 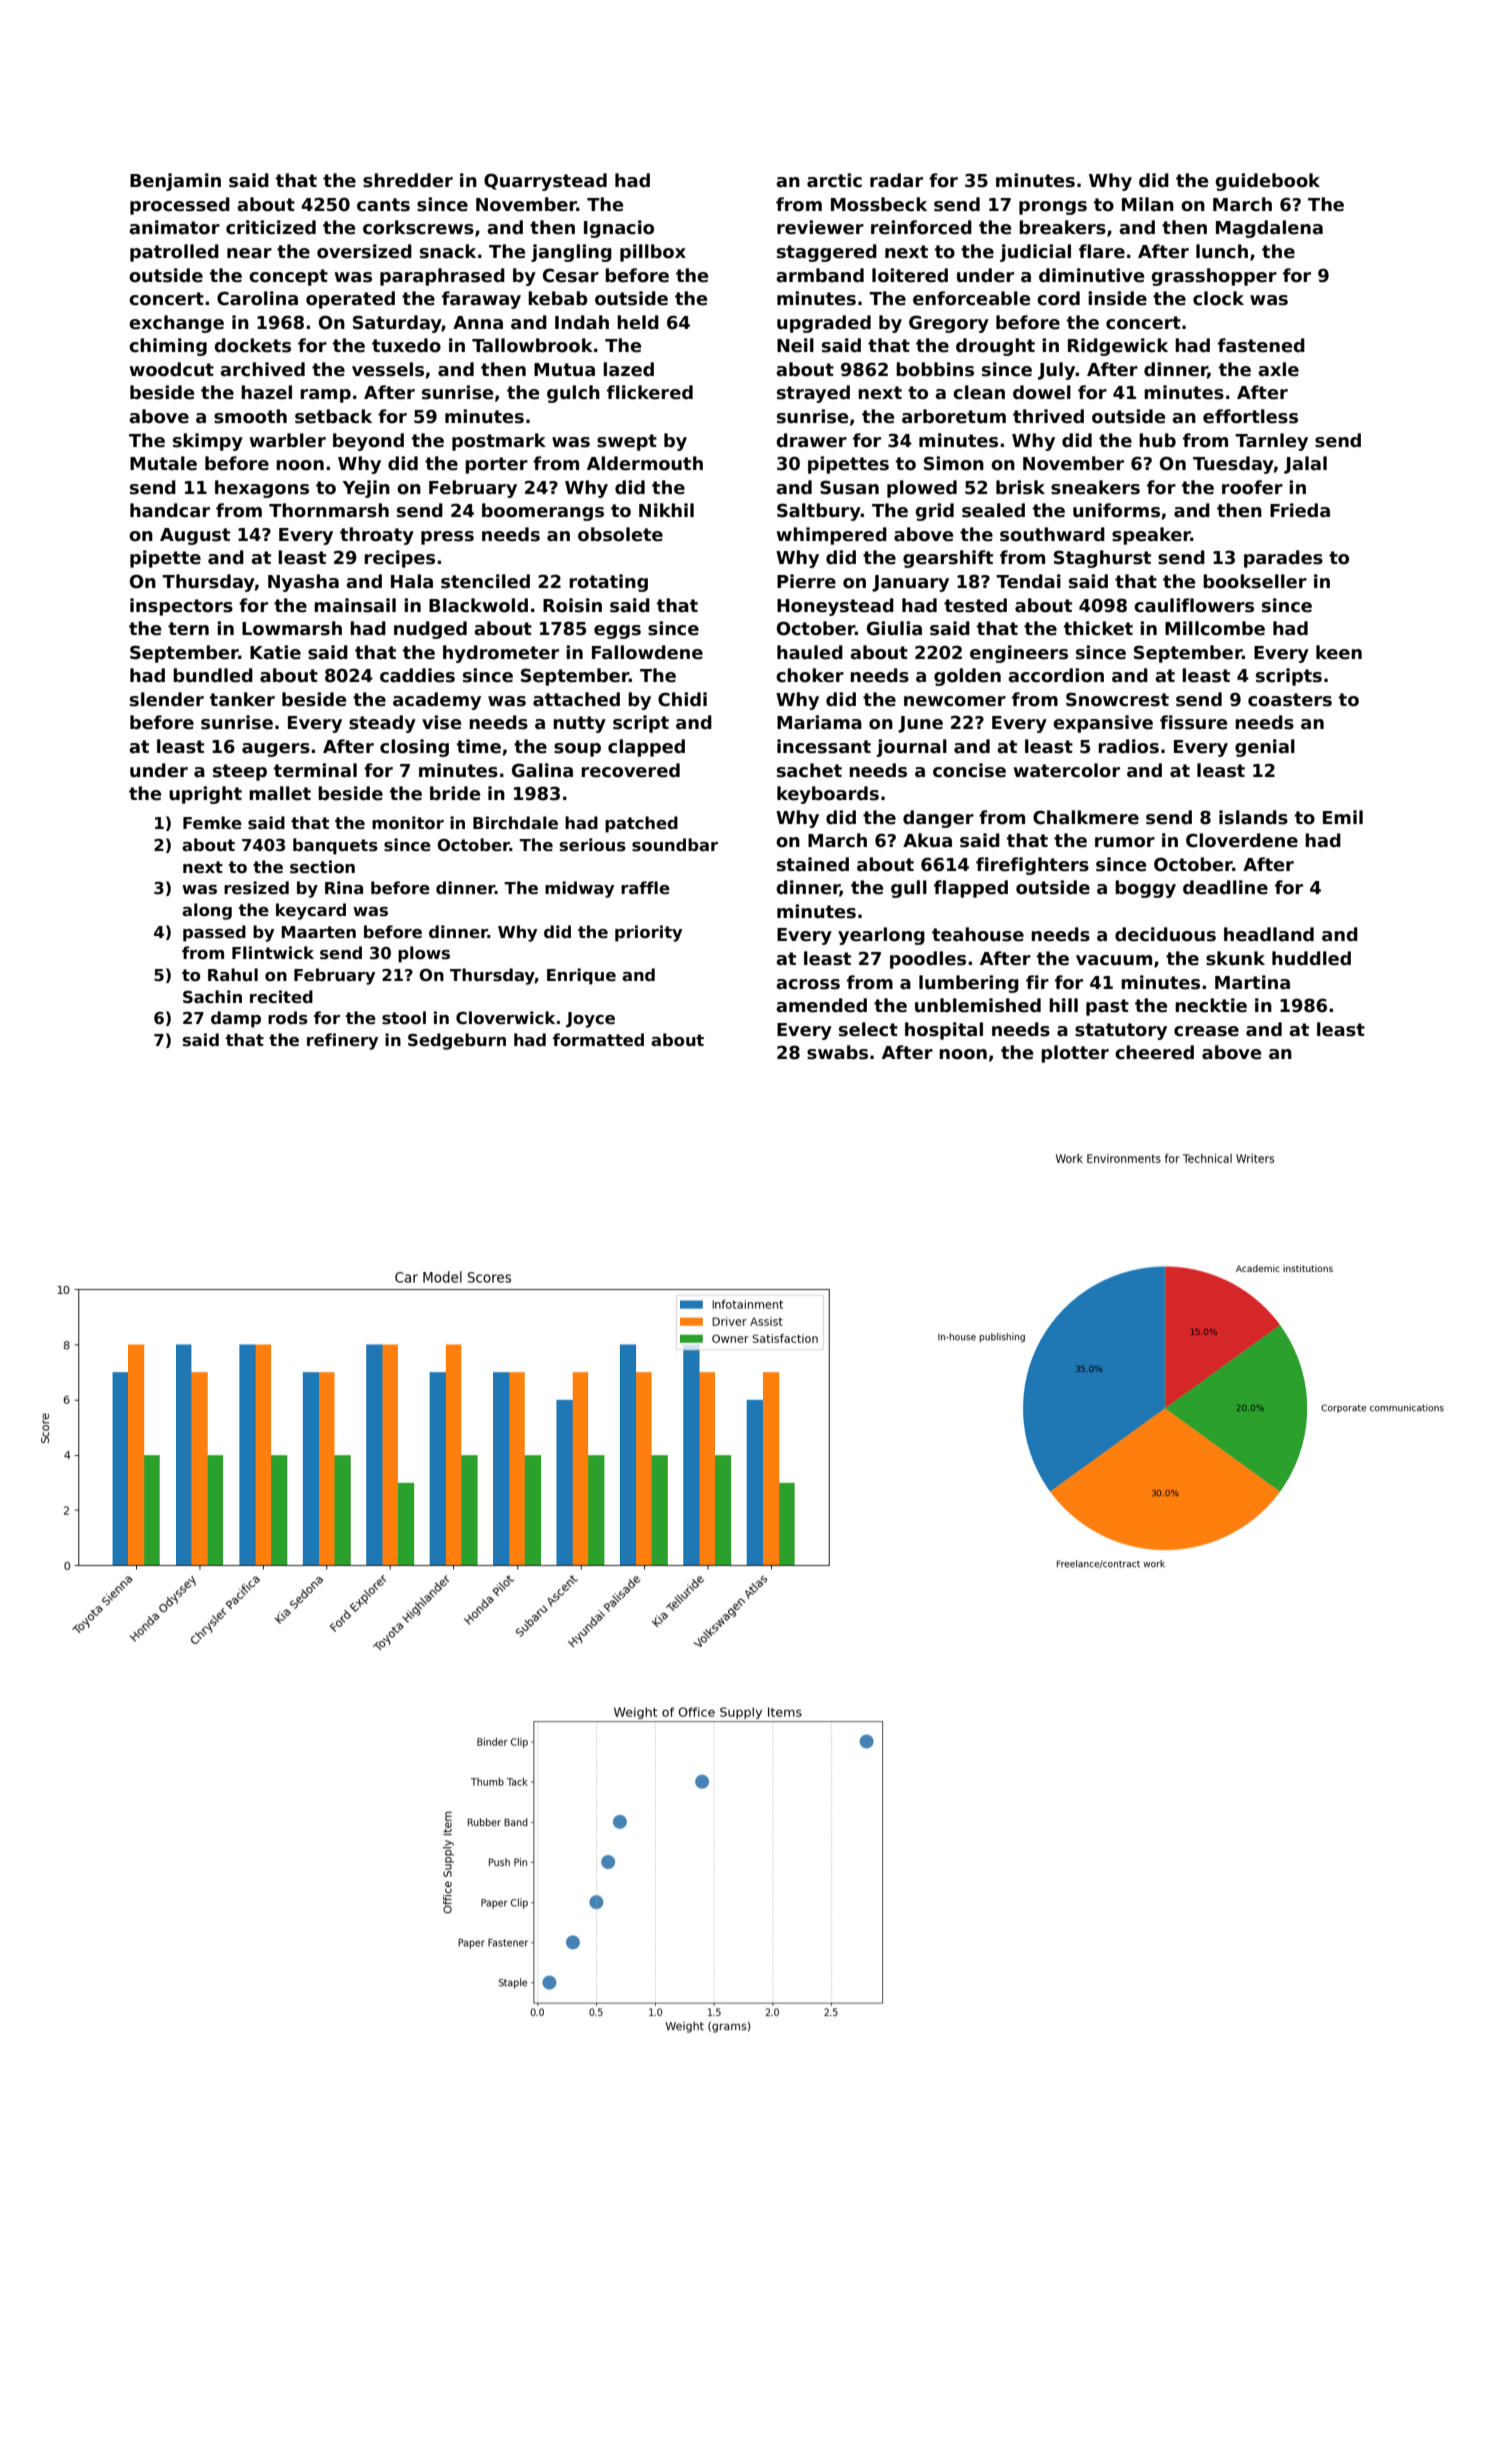 I want to click on clapped, so click(x=646, y=748).
